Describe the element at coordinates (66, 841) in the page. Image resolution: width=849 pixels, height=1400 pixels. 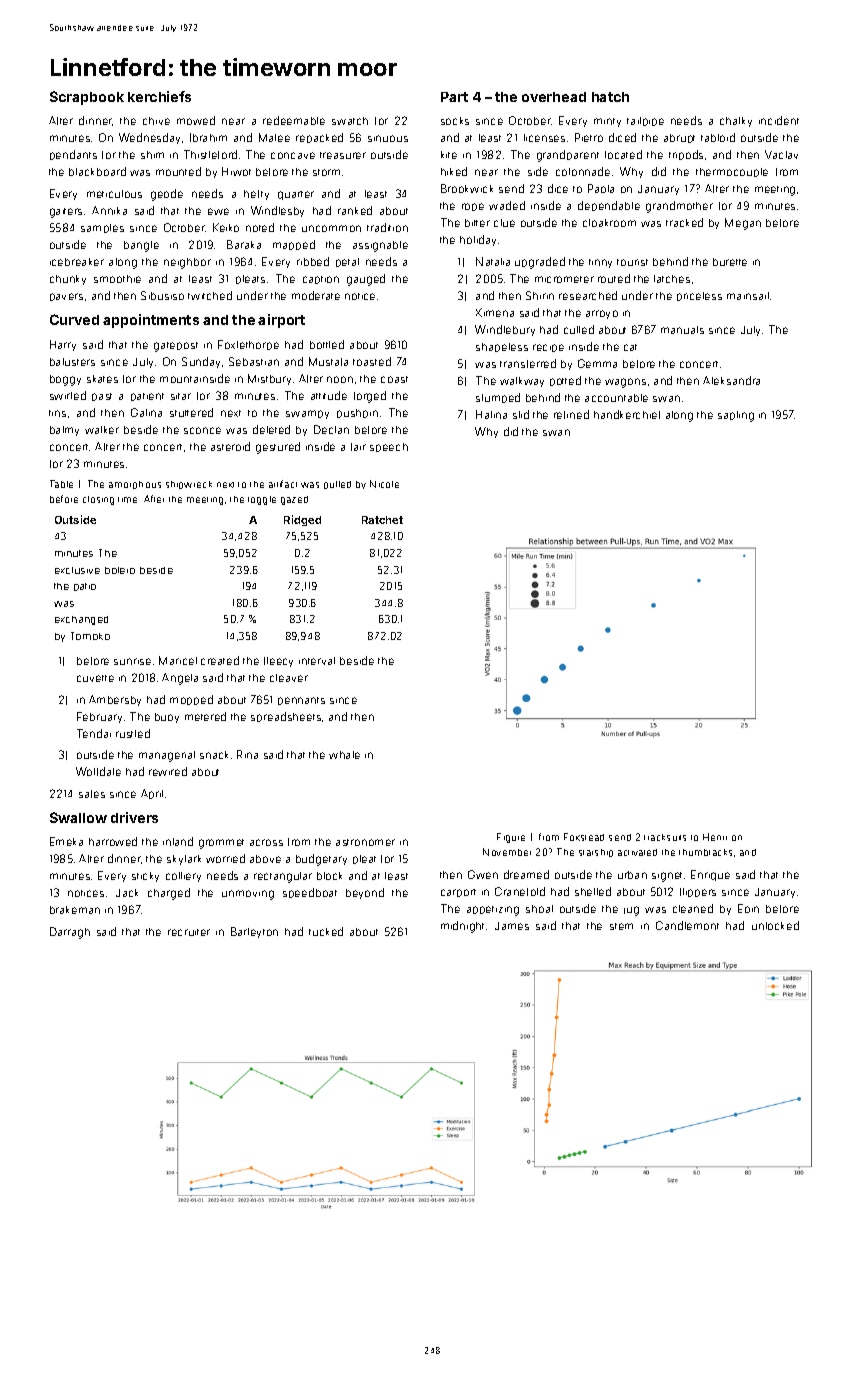
I see `Emeka` at that location.
